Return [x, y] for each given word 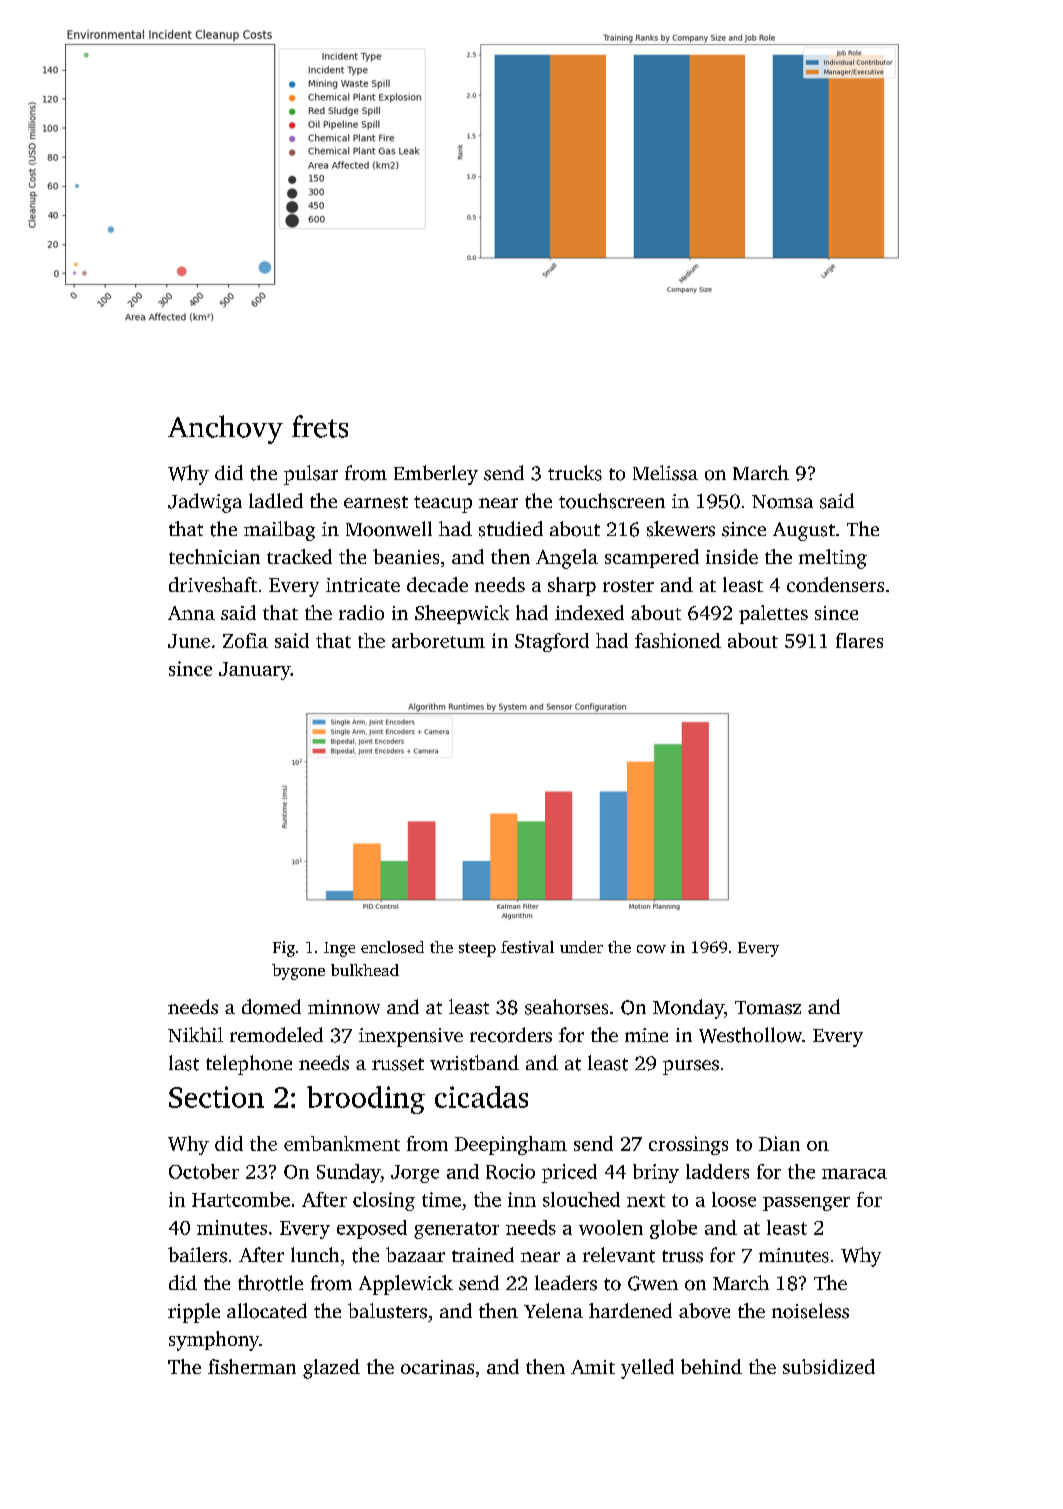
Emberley [436, 475]
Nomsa [782, 502]
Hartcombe [241, 1199]
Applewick [406, 1285]
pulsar [311, 475]
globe [673, 1229]
